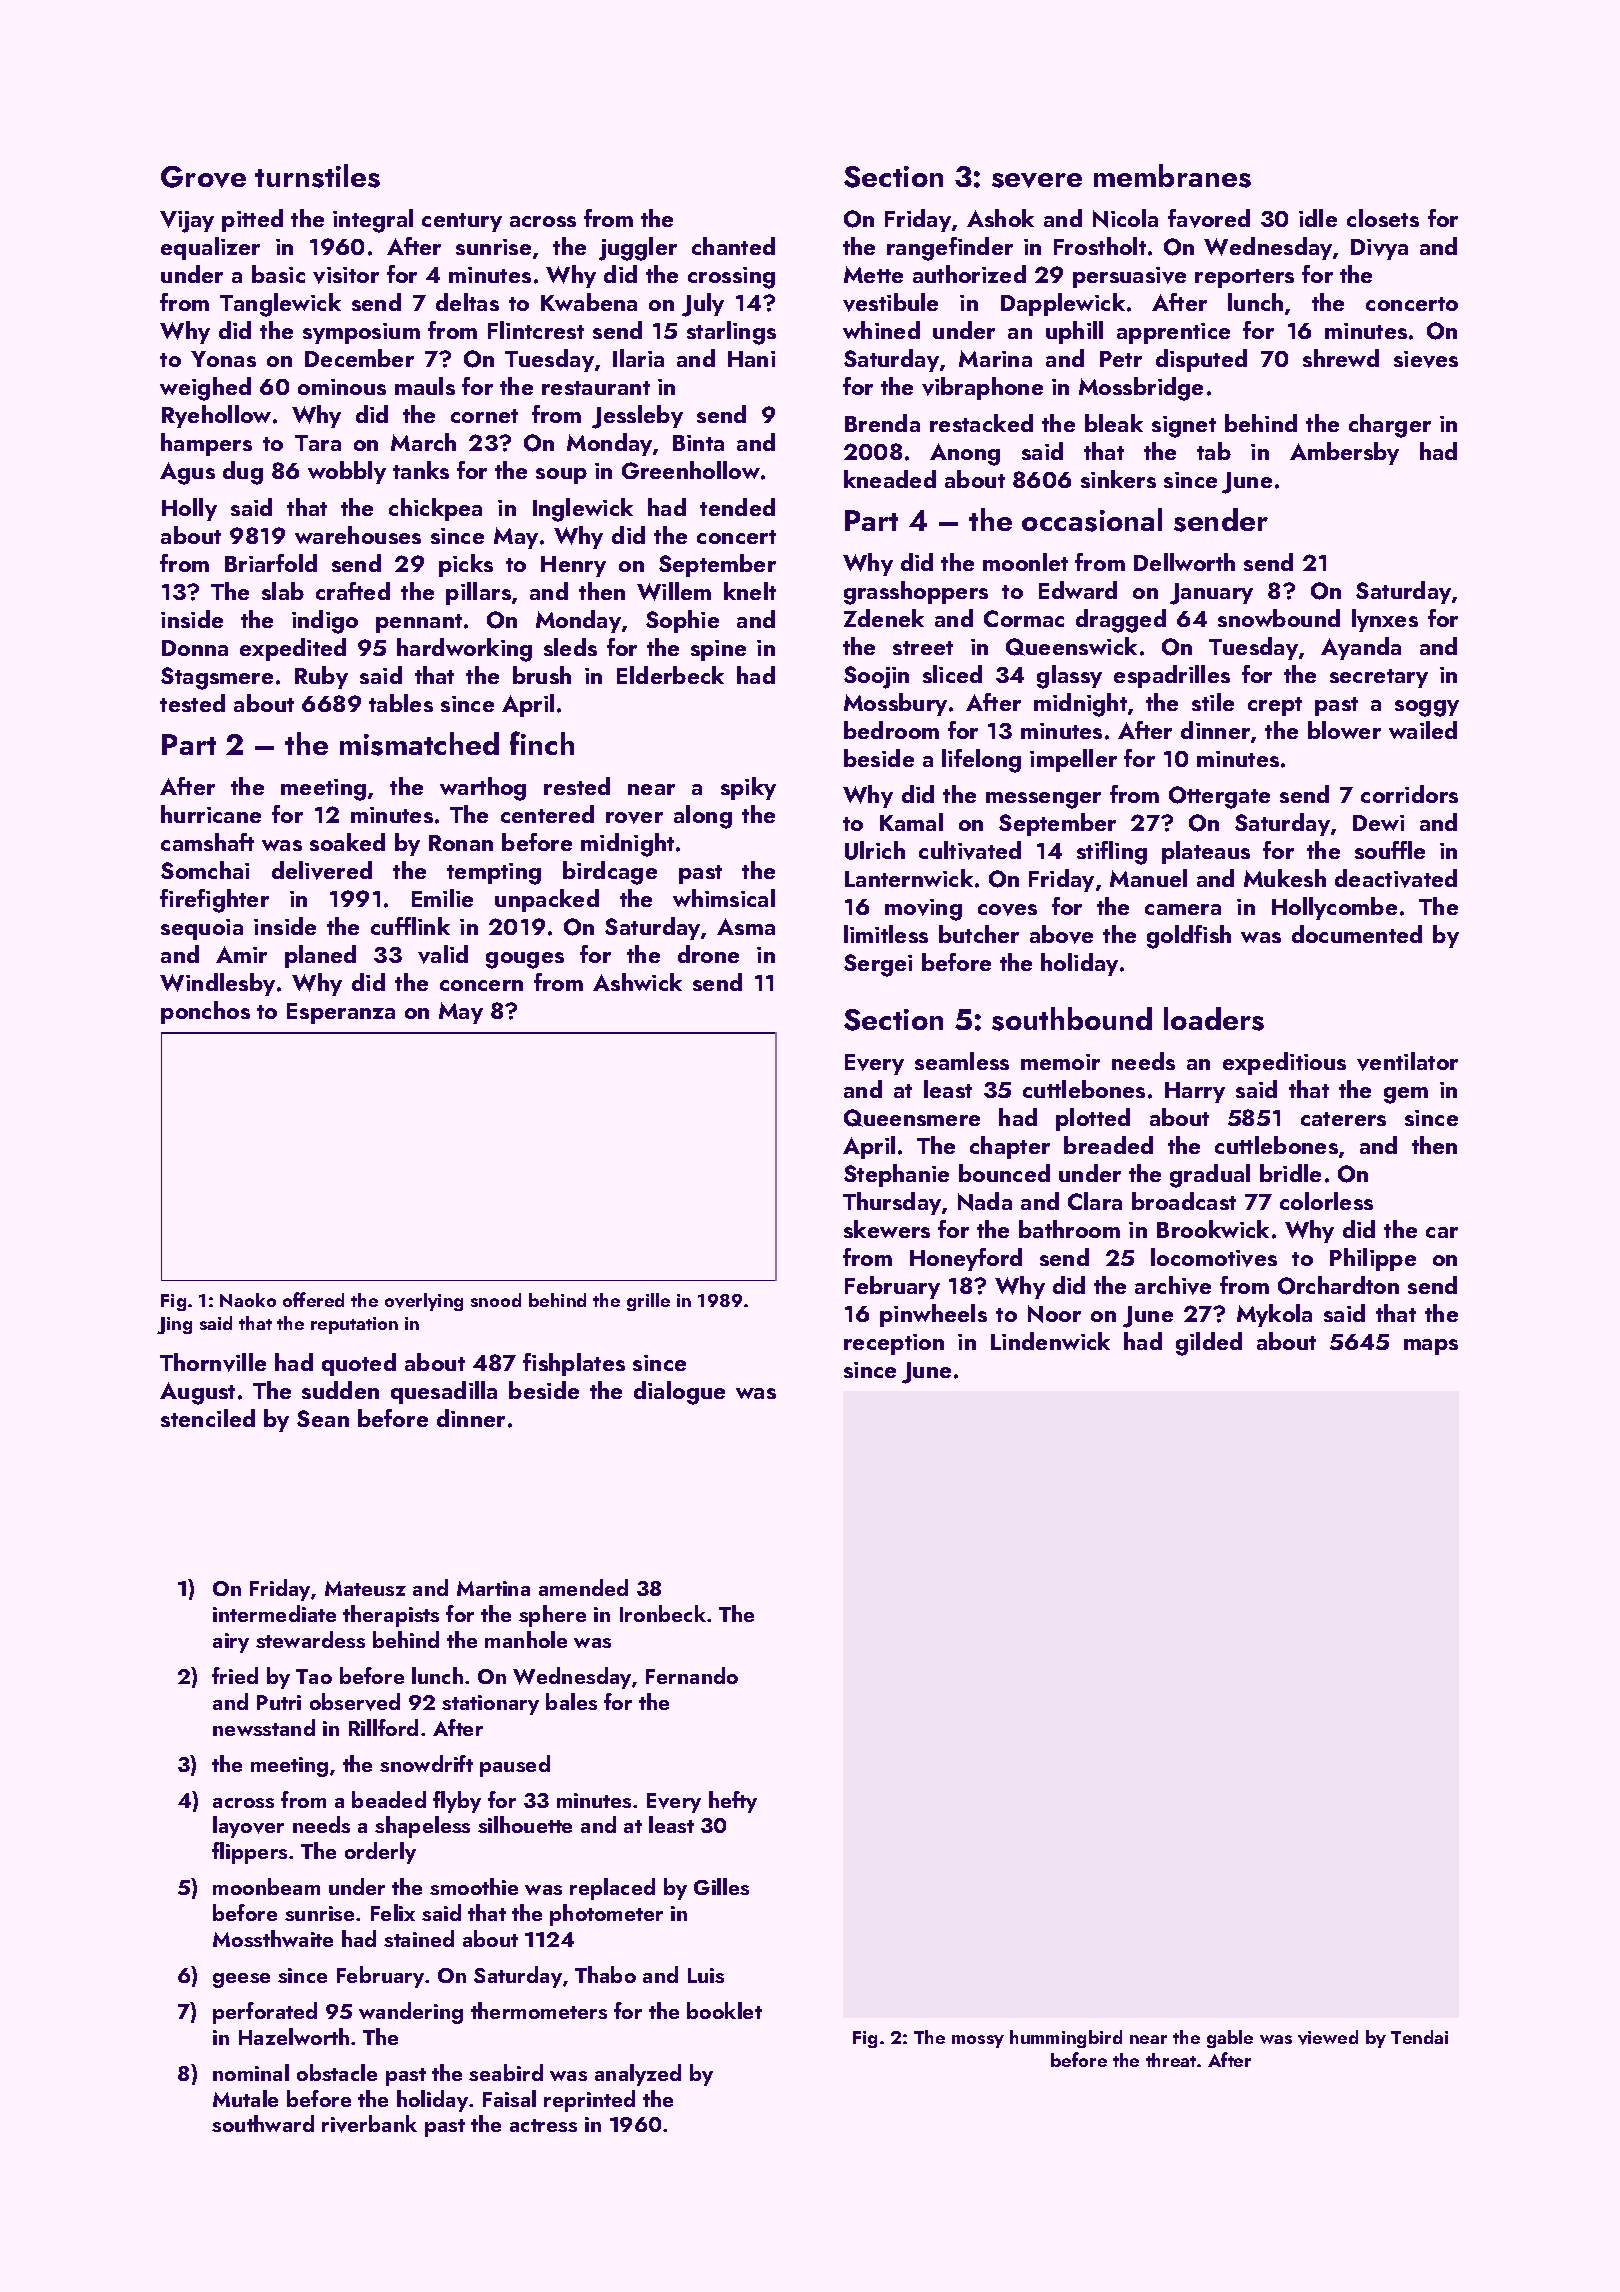 The height and width of the screenshot is (2292, 1620). I want to click on airy, so click(231, 1643).
